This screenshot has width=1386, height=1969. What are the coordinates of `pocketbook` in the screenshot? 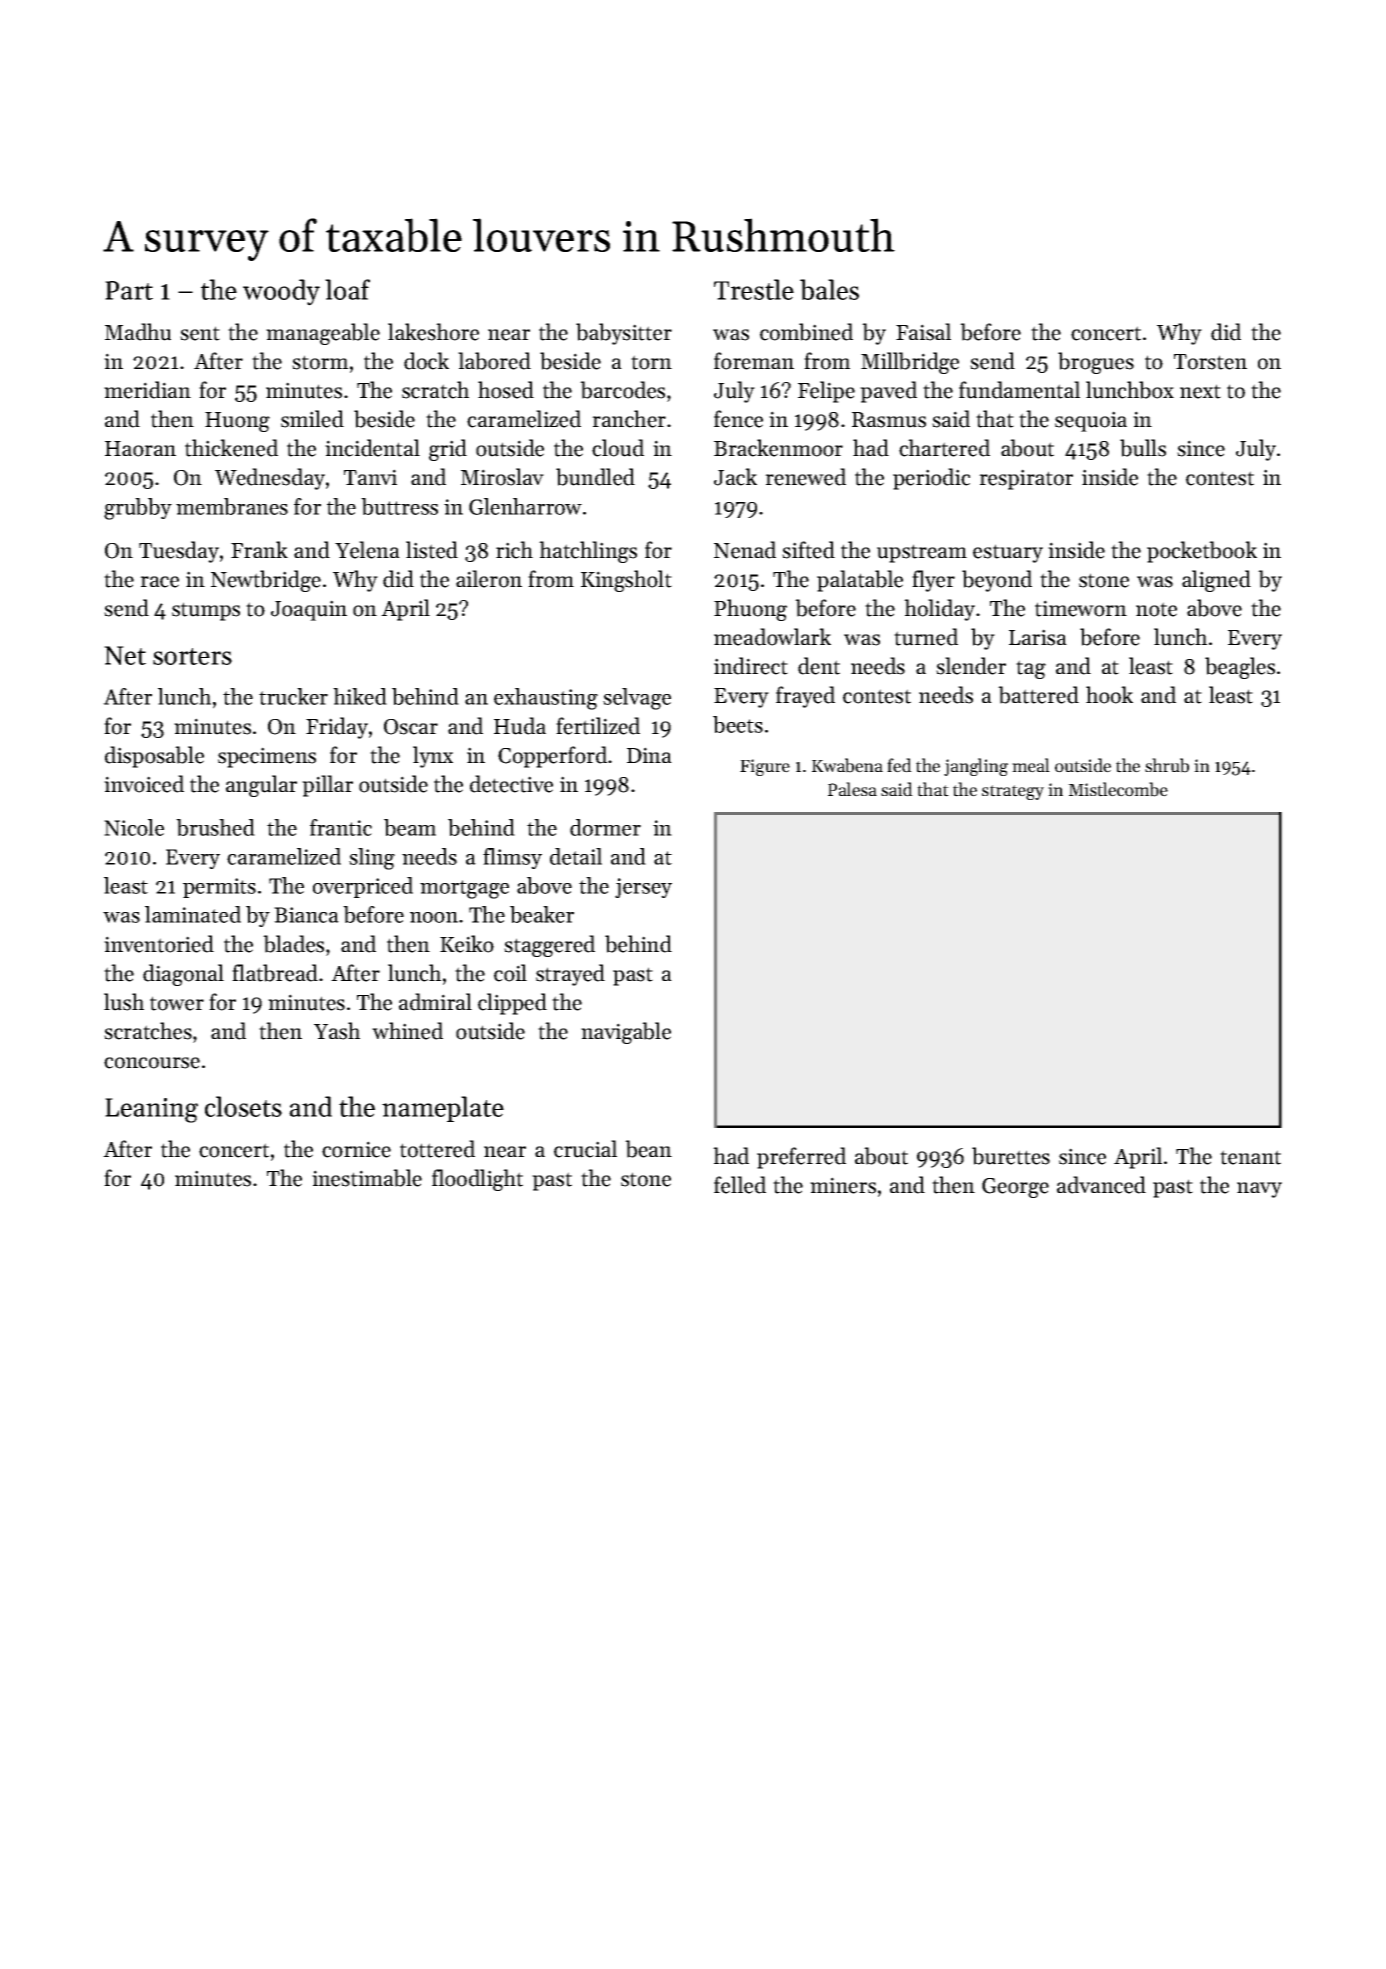 It's located at (1202, 552).
